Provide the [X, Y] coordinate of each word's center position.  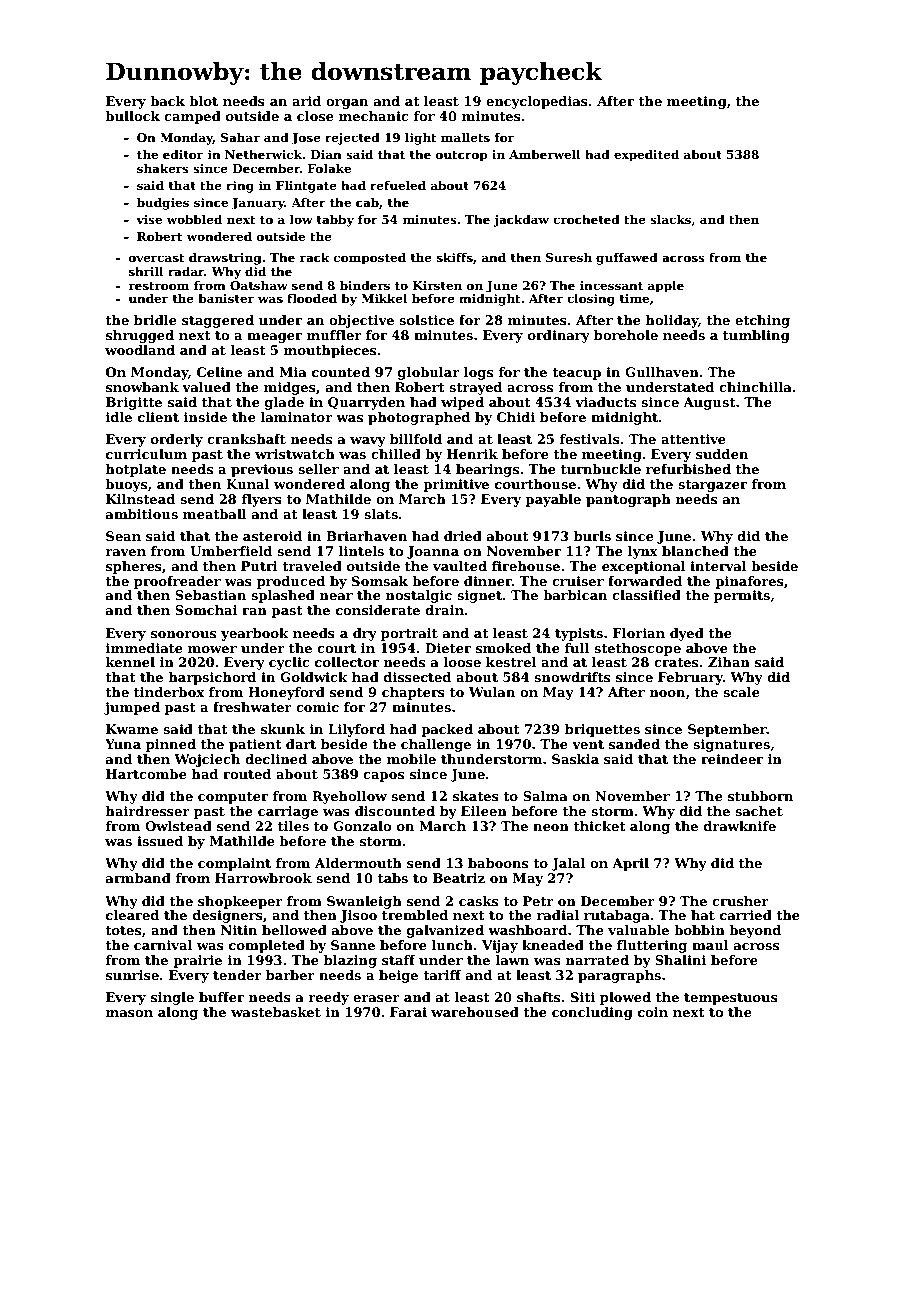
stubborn [760, 796]
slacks [670, 219]
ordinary [559, 336]
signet [479, 596]
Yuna [123, 744]
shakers [163, 168]
